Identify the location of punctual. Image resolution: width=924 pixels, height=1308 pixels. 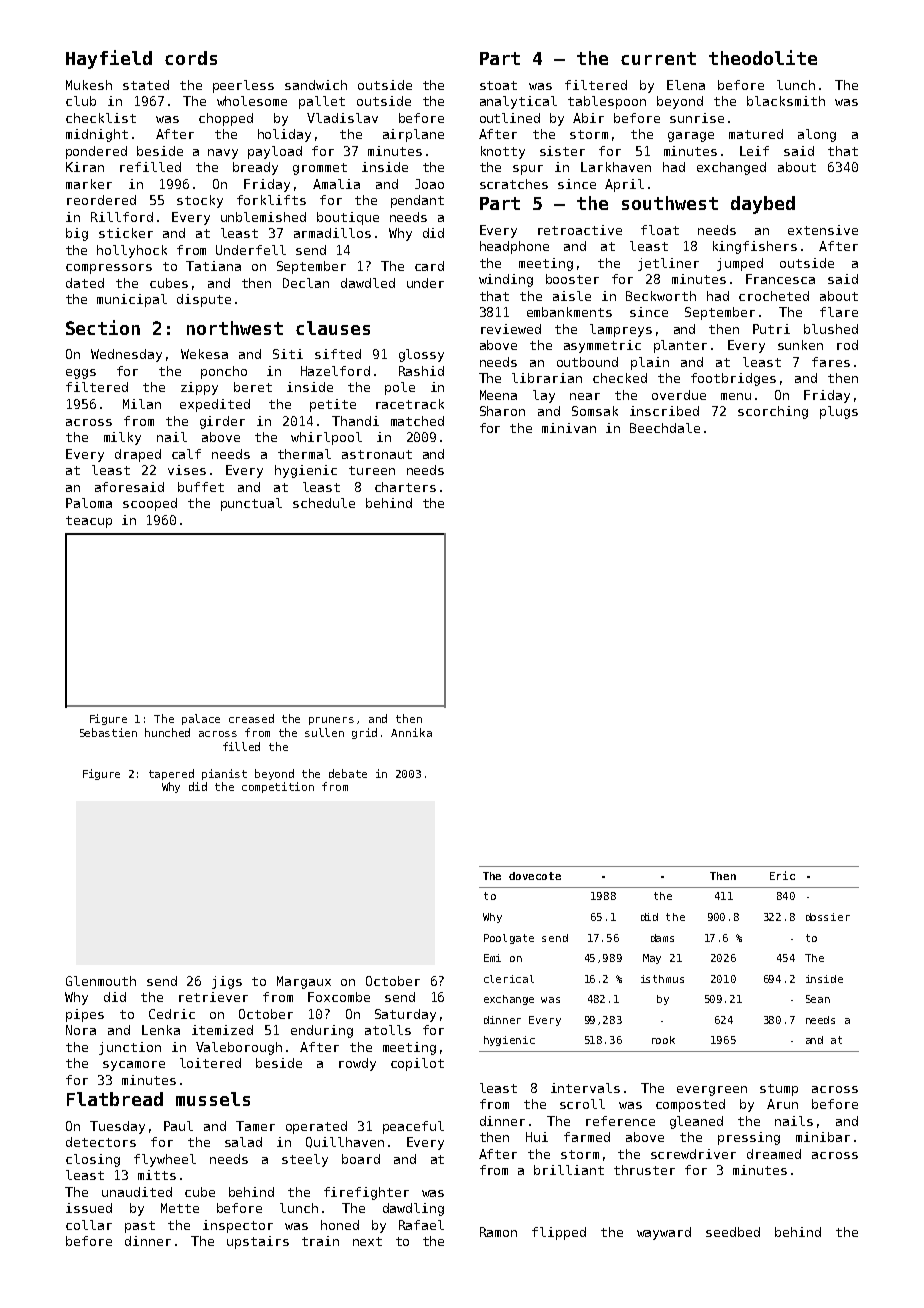
(251, 504).
